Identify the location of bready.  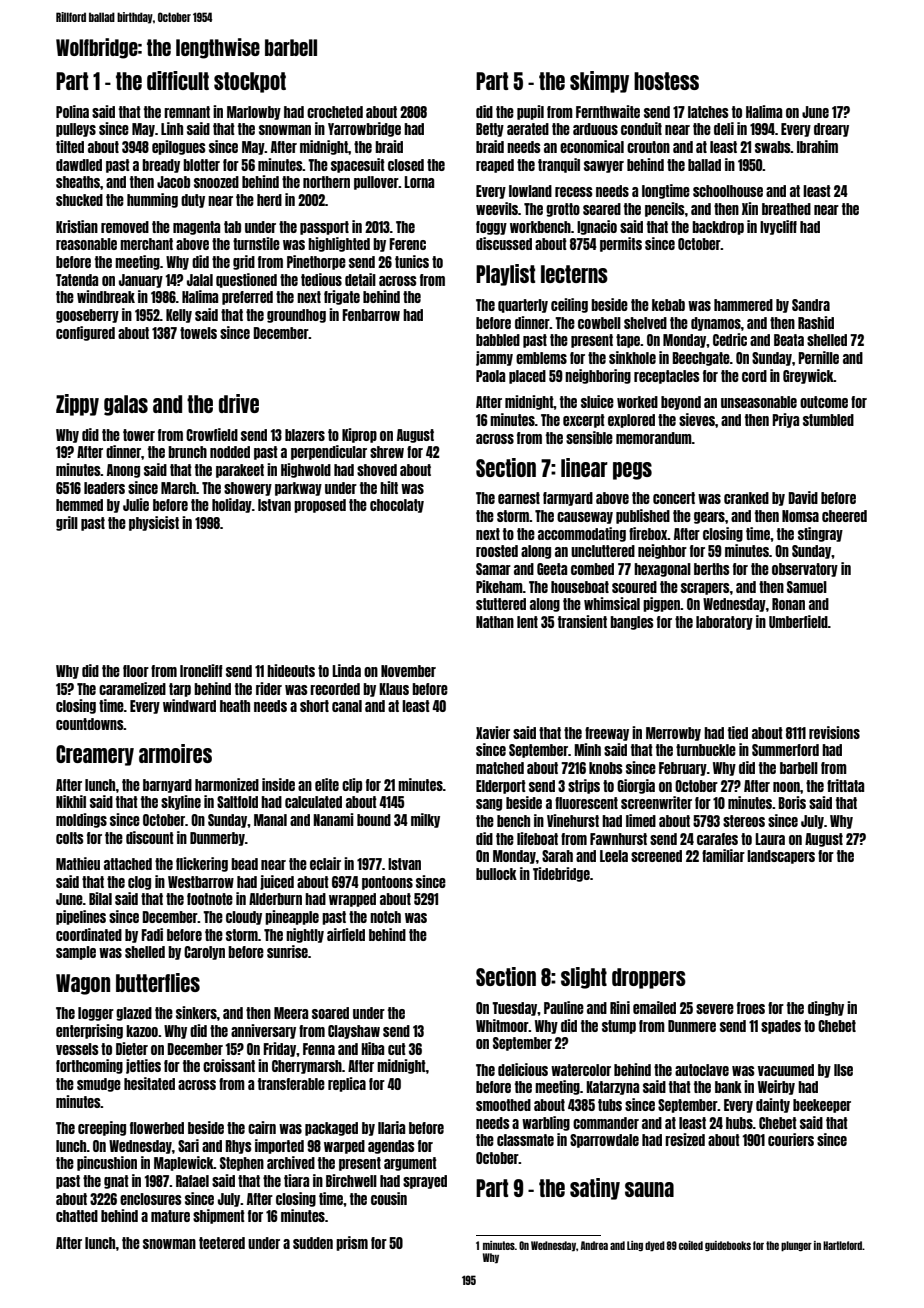
(161, 166).
